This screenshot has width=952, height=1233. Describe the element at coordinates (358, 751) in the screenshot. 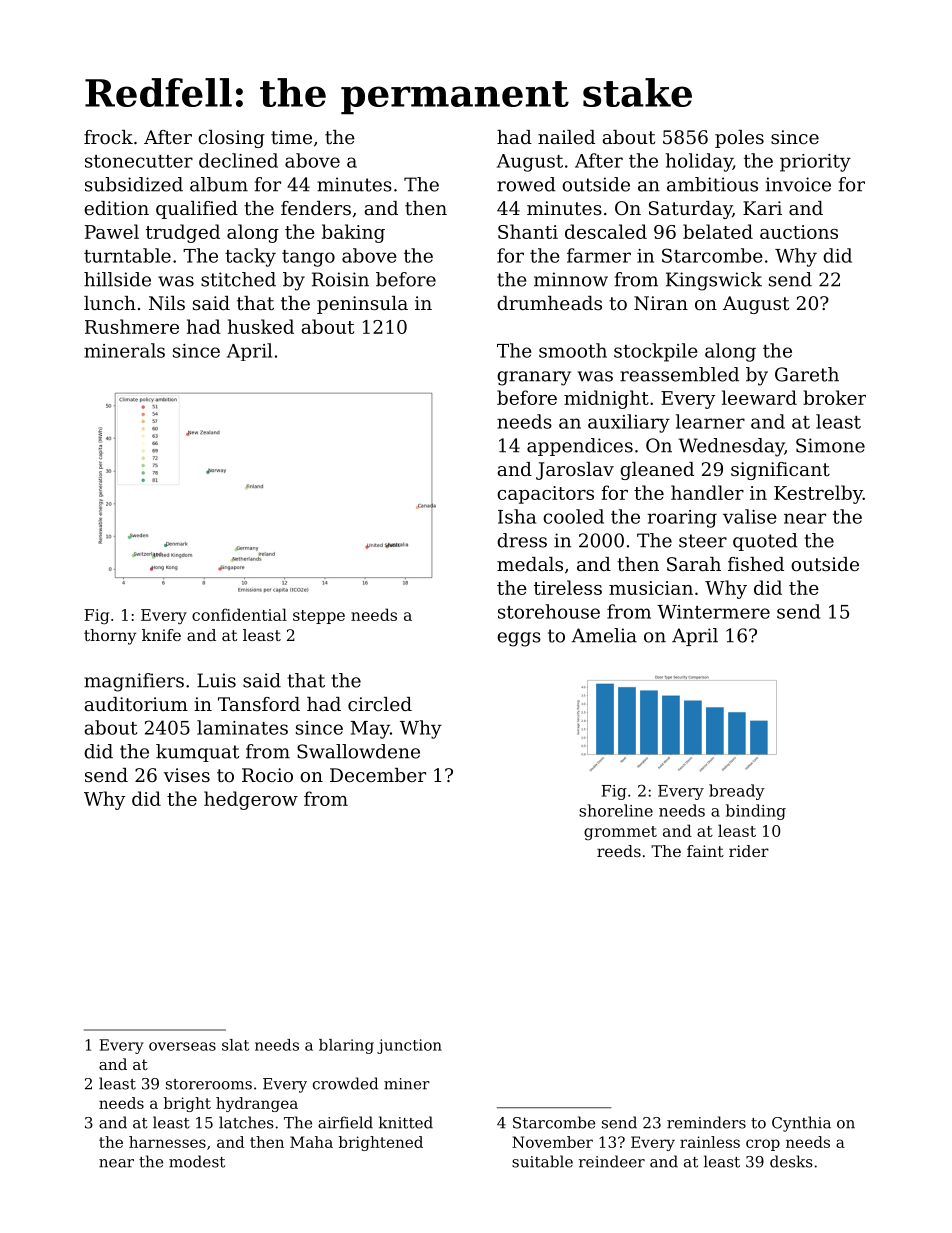

I see `Swallowdene` at that location.
